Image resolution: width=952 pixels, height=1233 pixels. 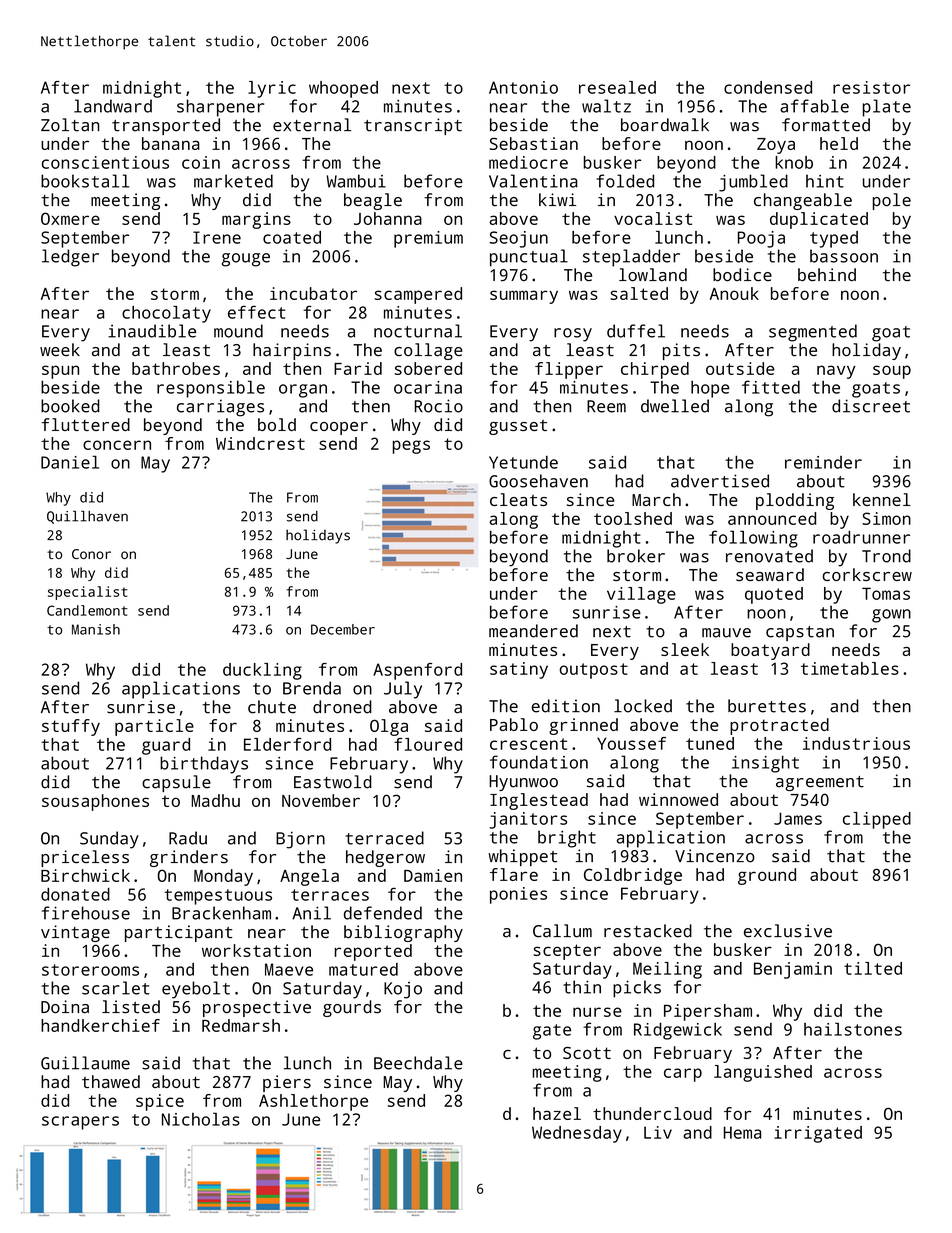 What do you see at coordinates (70, 258) in the document?
I see `ledger` at bounding box center [70, 258].
